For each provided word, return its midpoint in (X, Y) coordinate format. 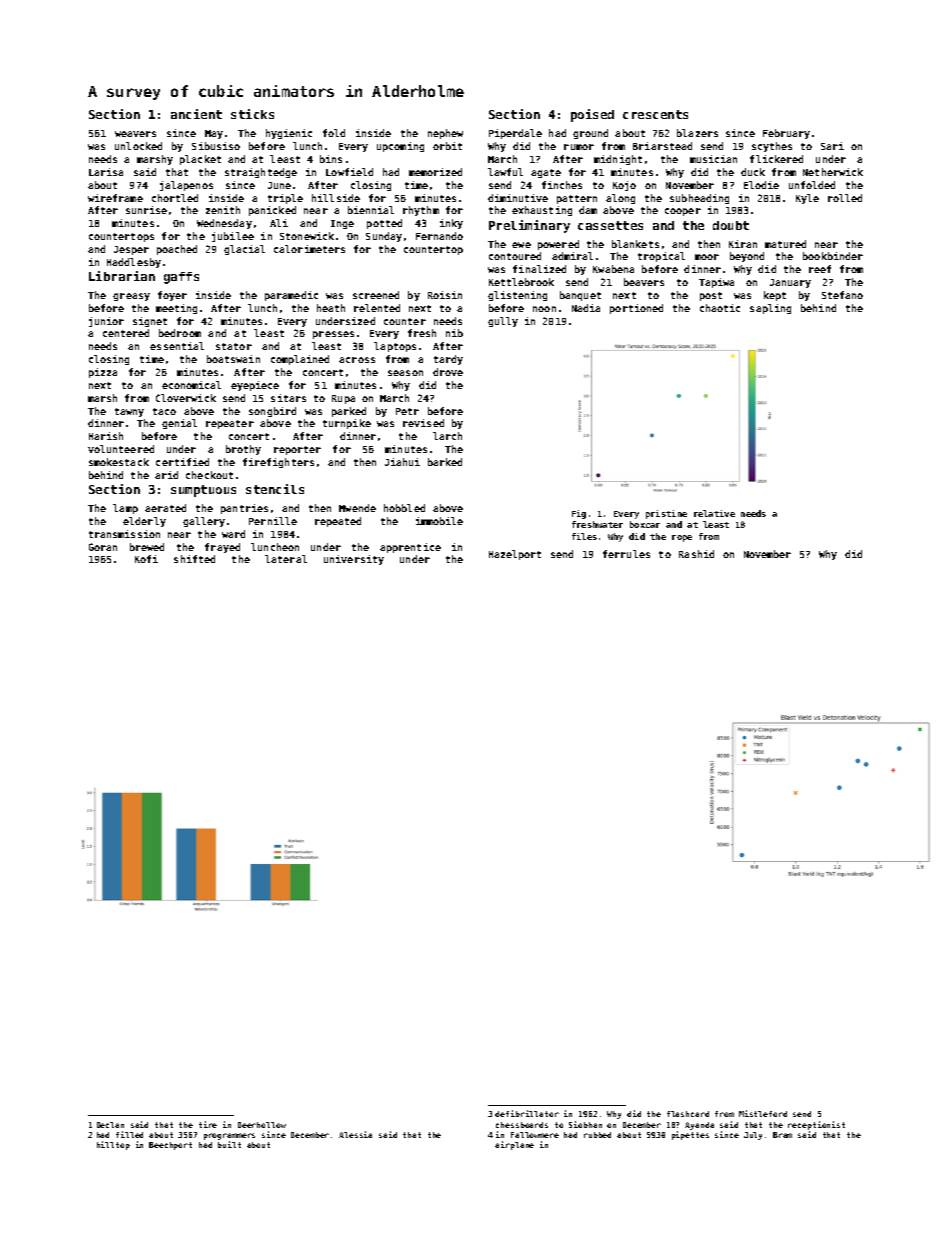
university (354, 560)
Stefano (842, 295)
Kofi (146, 559)
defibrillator (527, 1113)
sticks (252, 114)
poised (592, 115)
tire (208, 1124)
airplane (514, 1145)
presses (333, 335)
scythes (772, 147)
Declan (110, 1125)
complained (300, 360)
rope (682, 538)
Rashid (696, 554)
